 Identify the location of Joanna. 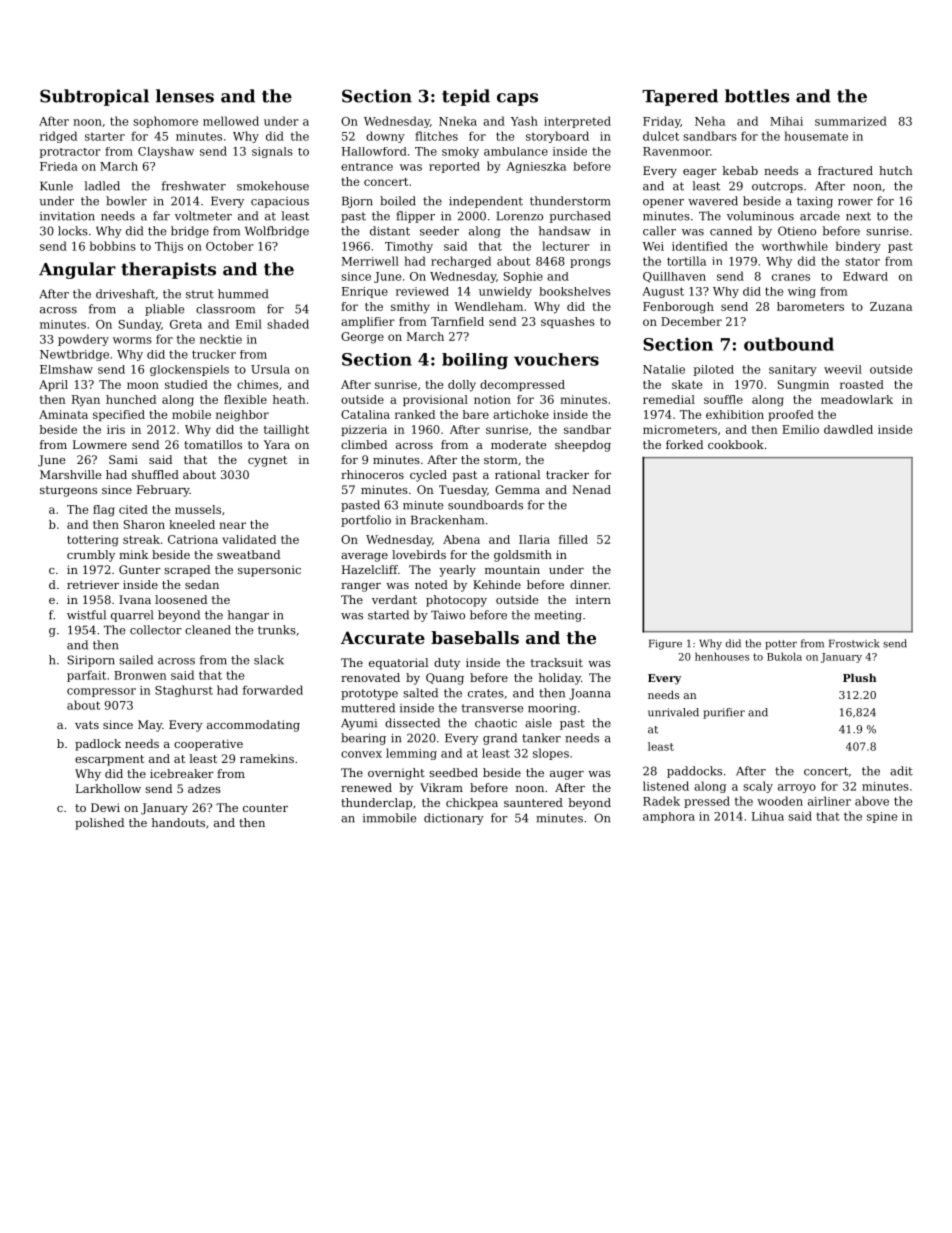
(590, 694).
